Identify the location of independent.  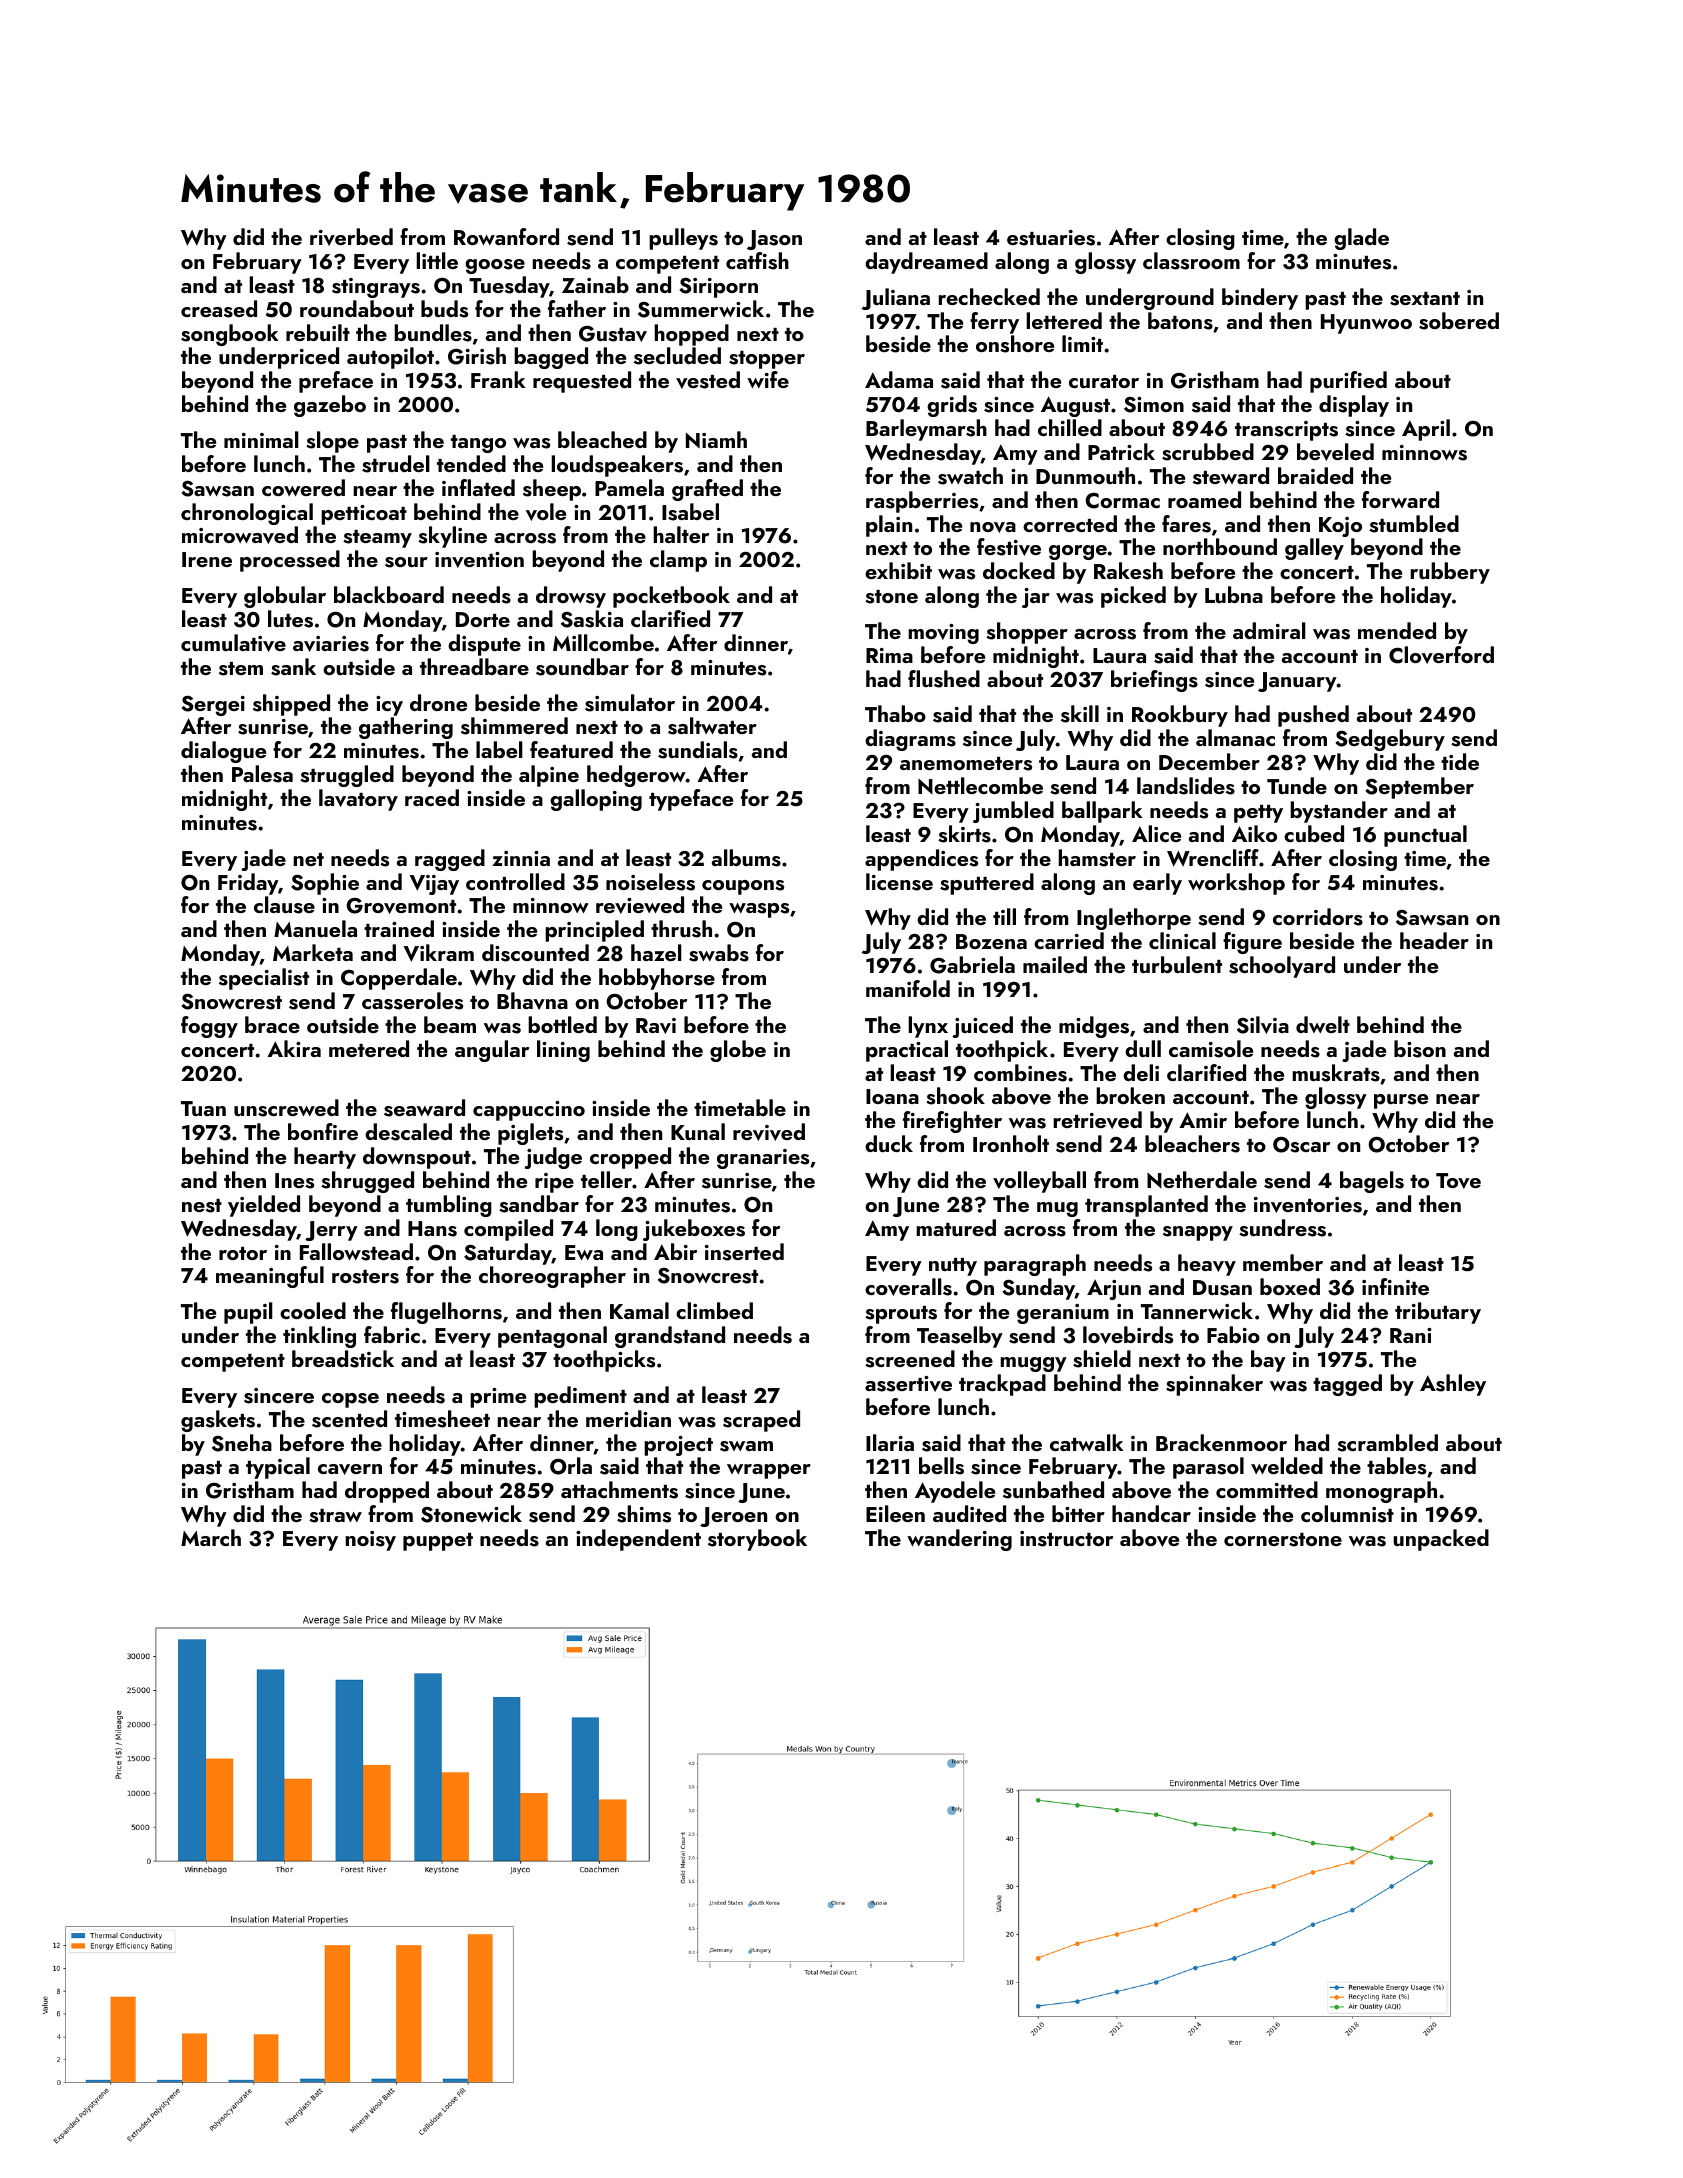
(638, 1540).
